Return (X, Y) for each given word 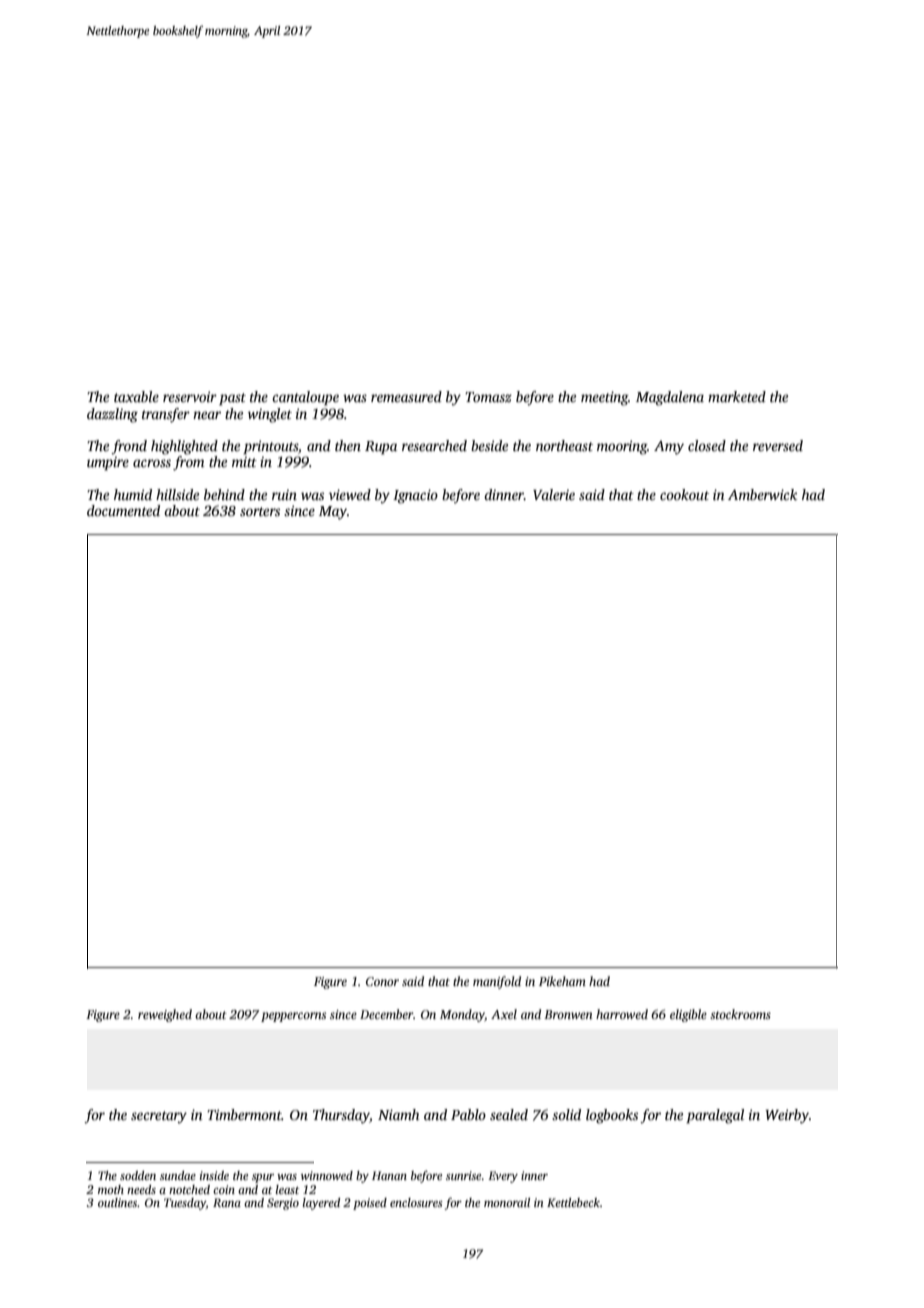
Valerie (554, 494)
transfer (166, 415)
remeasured (406, 396)
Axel (504, 1014)
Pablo (468, 1114)
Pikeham (562, 981)
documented (123, 510)
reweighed (165, 1015)
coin (224, 1189)
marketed (737, 396)
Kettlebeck (573, 1202)
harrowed (622, 1014)
